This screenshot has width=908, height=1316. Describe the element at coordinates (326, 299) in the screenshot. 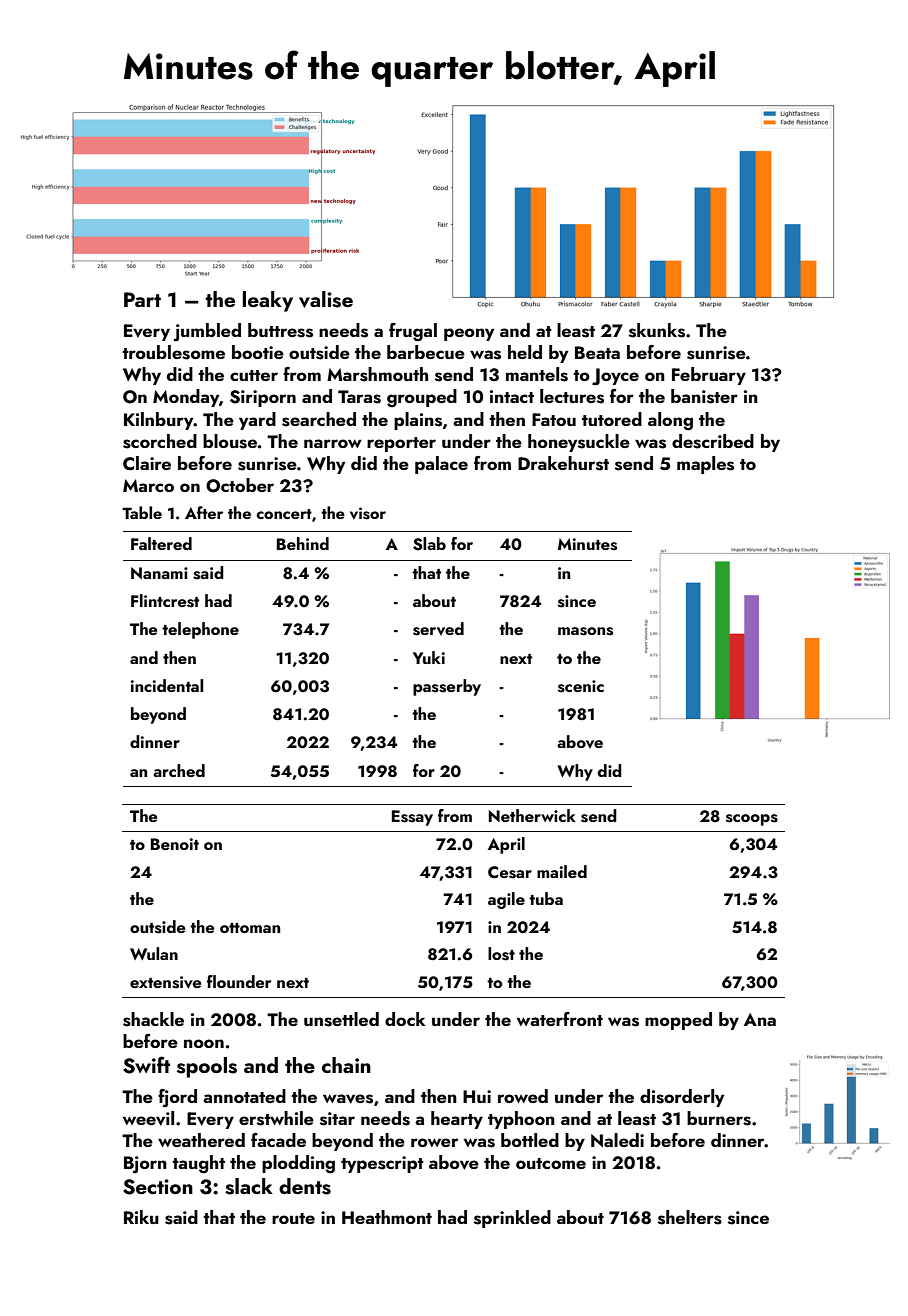

I see `valise` at that location.
